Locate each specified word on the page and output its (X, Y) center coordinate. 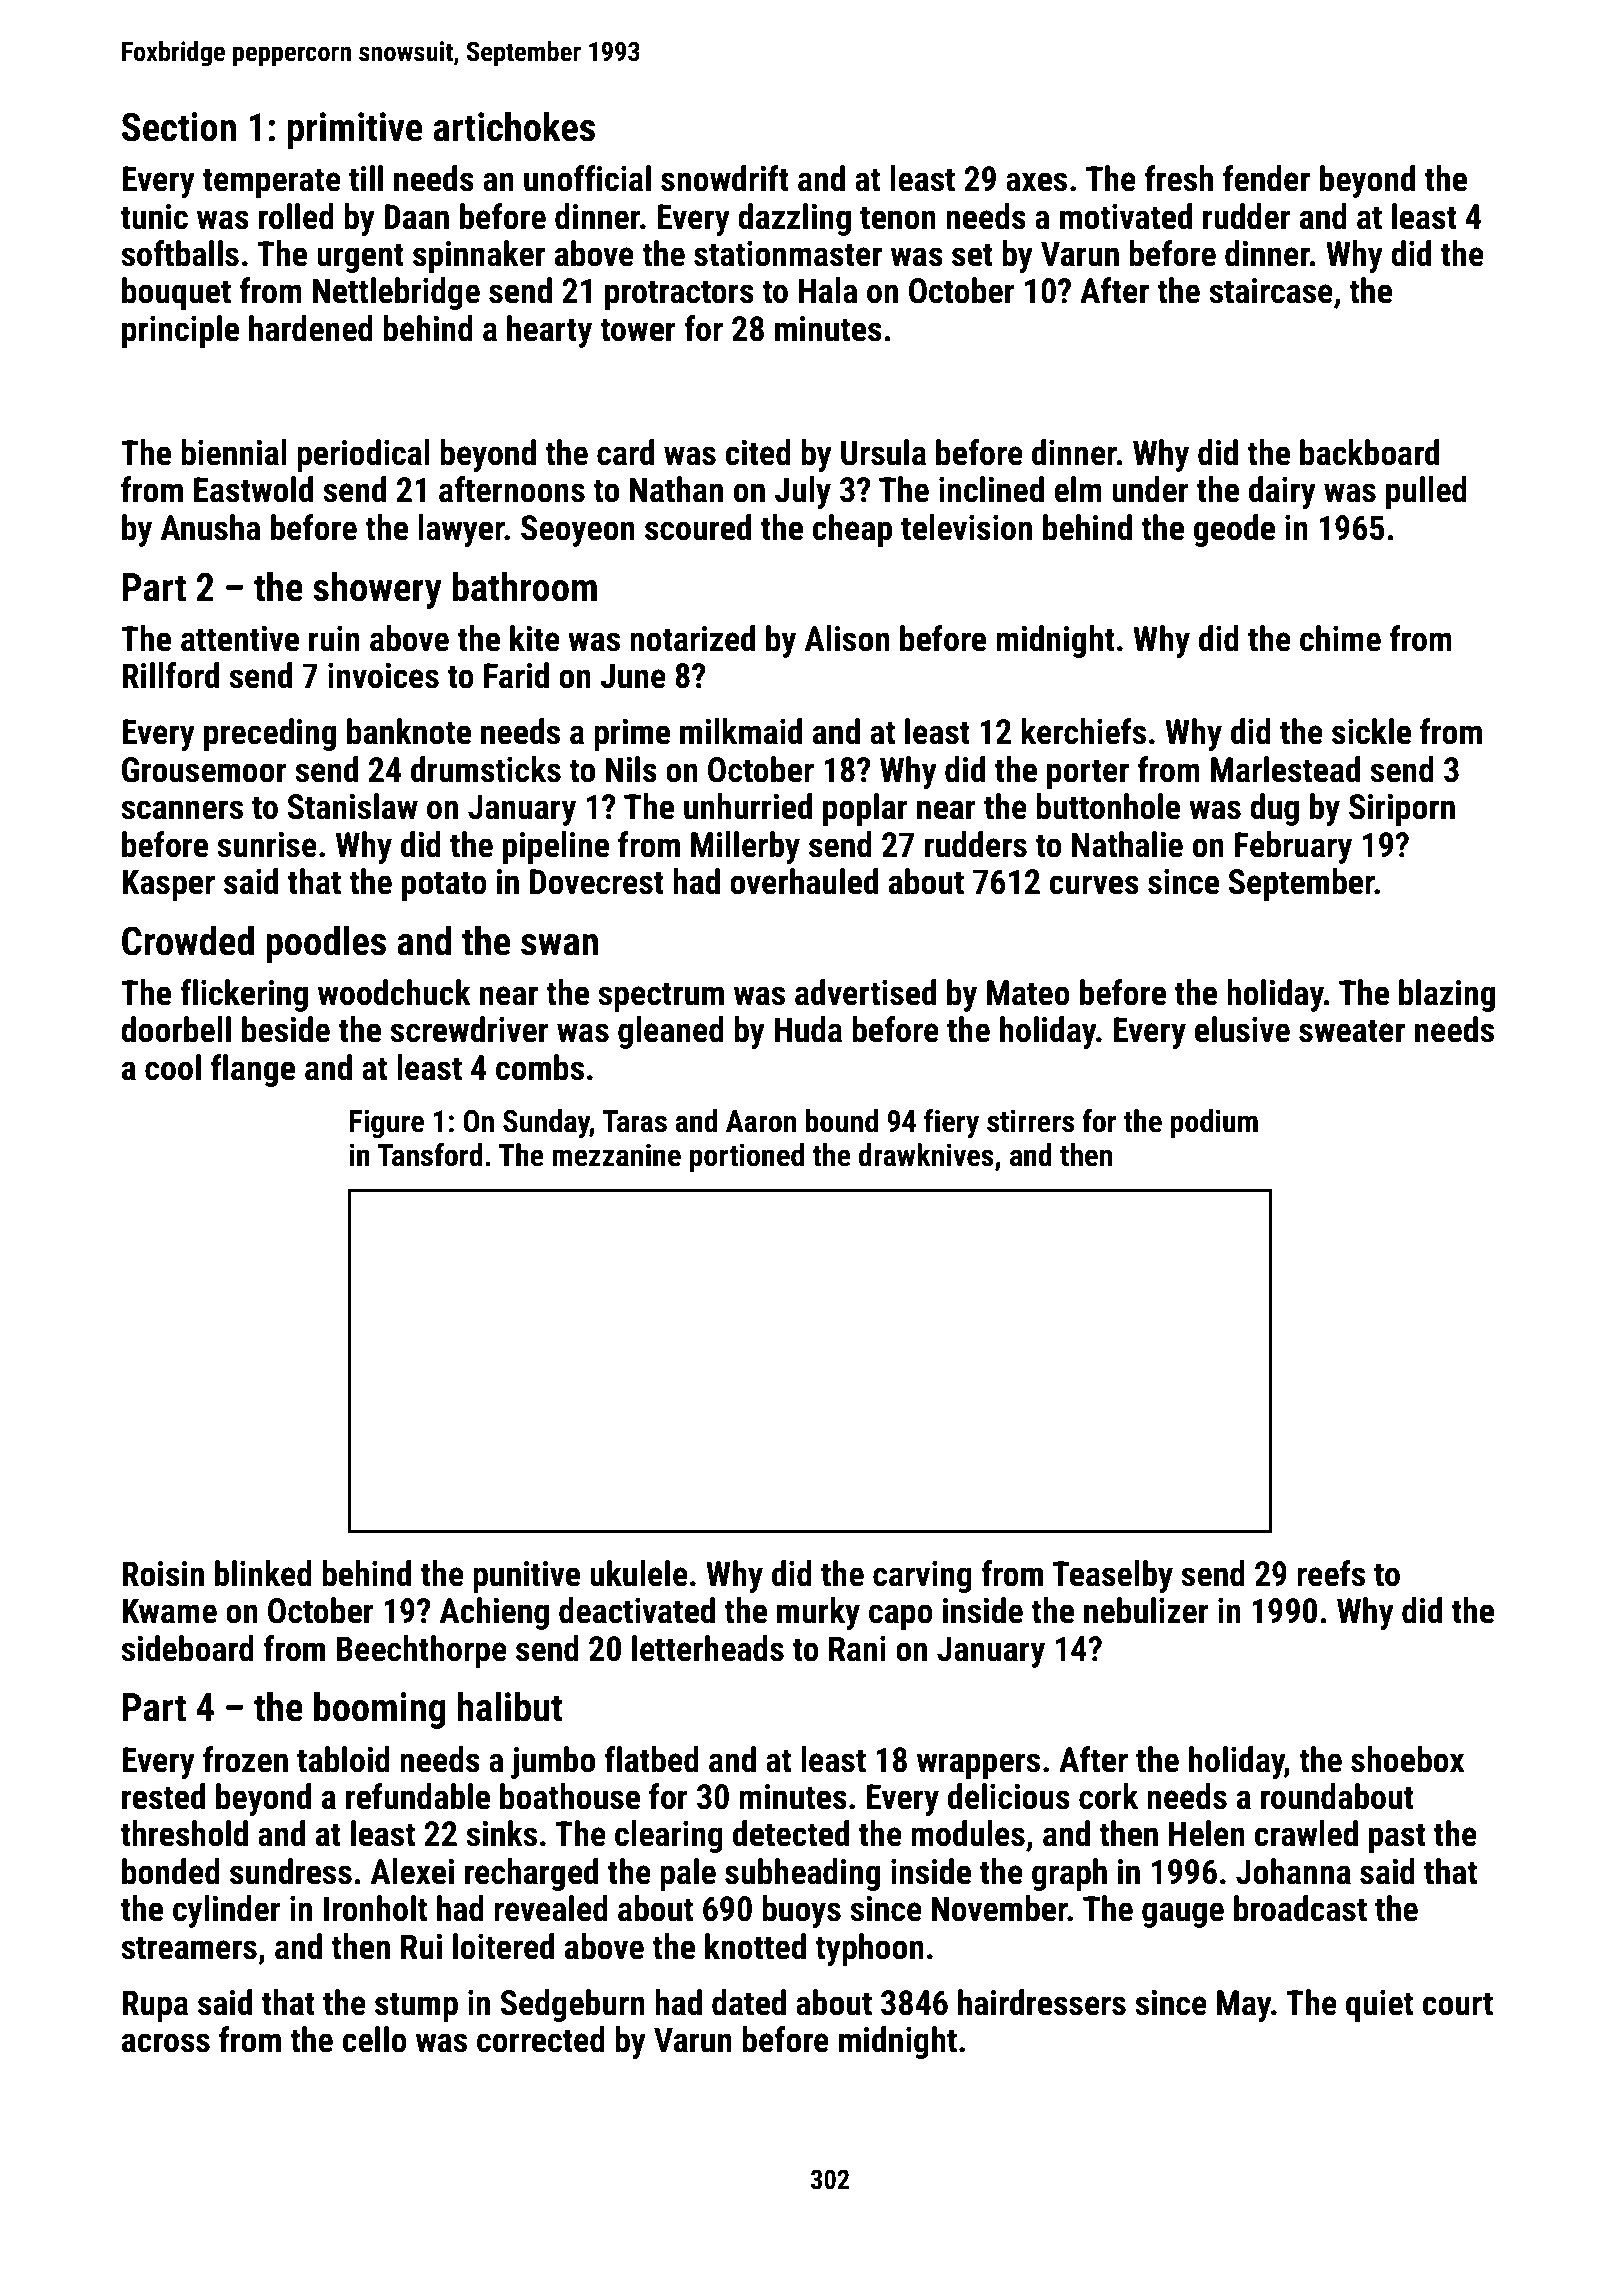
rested (163, 1796)
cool (173, 1067)
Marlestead (1285, 769)
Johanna (1293, 1871)
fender (1266, 178)
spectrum (661, 997)
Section (179, 127)
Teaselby (1112, 1576)
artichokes (514, 127)
